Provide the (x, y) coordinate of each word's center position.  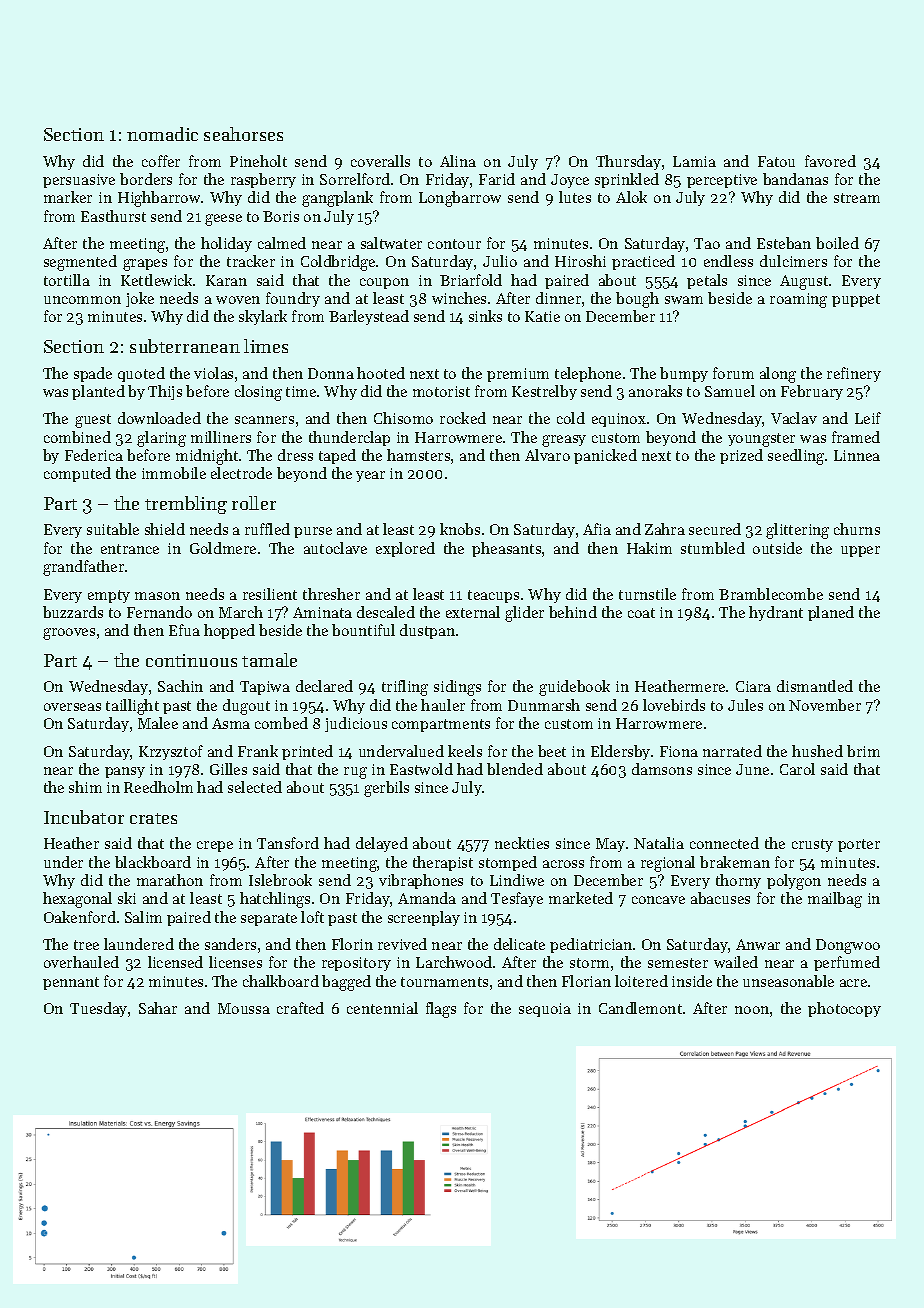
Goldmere (223, 548)
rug (355, 773)
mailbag (835, 900)
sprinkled (627, 180)
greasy (564, 441)
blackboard (153, 862)
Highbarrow (159, 199)
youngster (761, 440)
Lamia (694, 161)
